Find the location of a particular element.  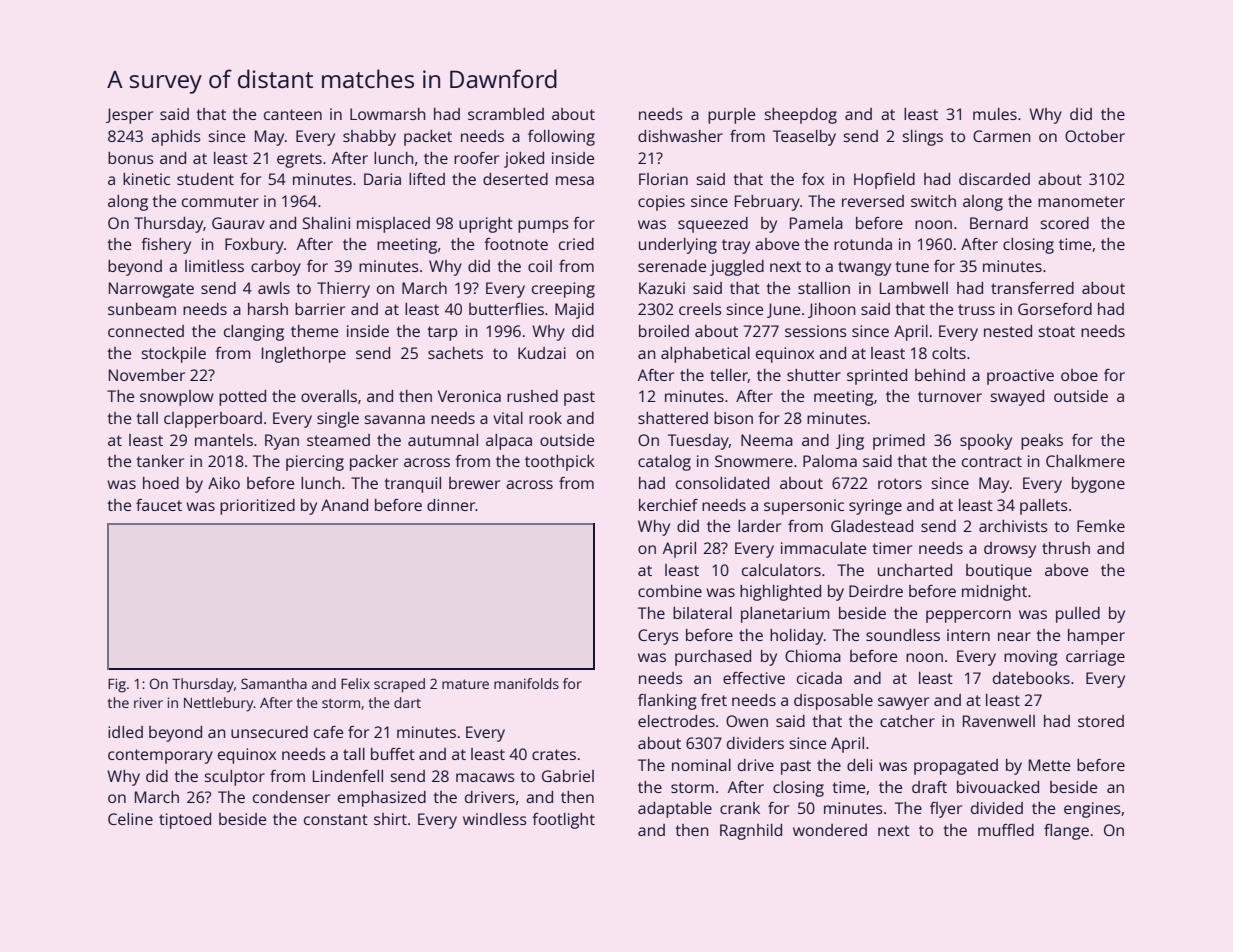

Ragnhild is located at coordinates (751, 832).
